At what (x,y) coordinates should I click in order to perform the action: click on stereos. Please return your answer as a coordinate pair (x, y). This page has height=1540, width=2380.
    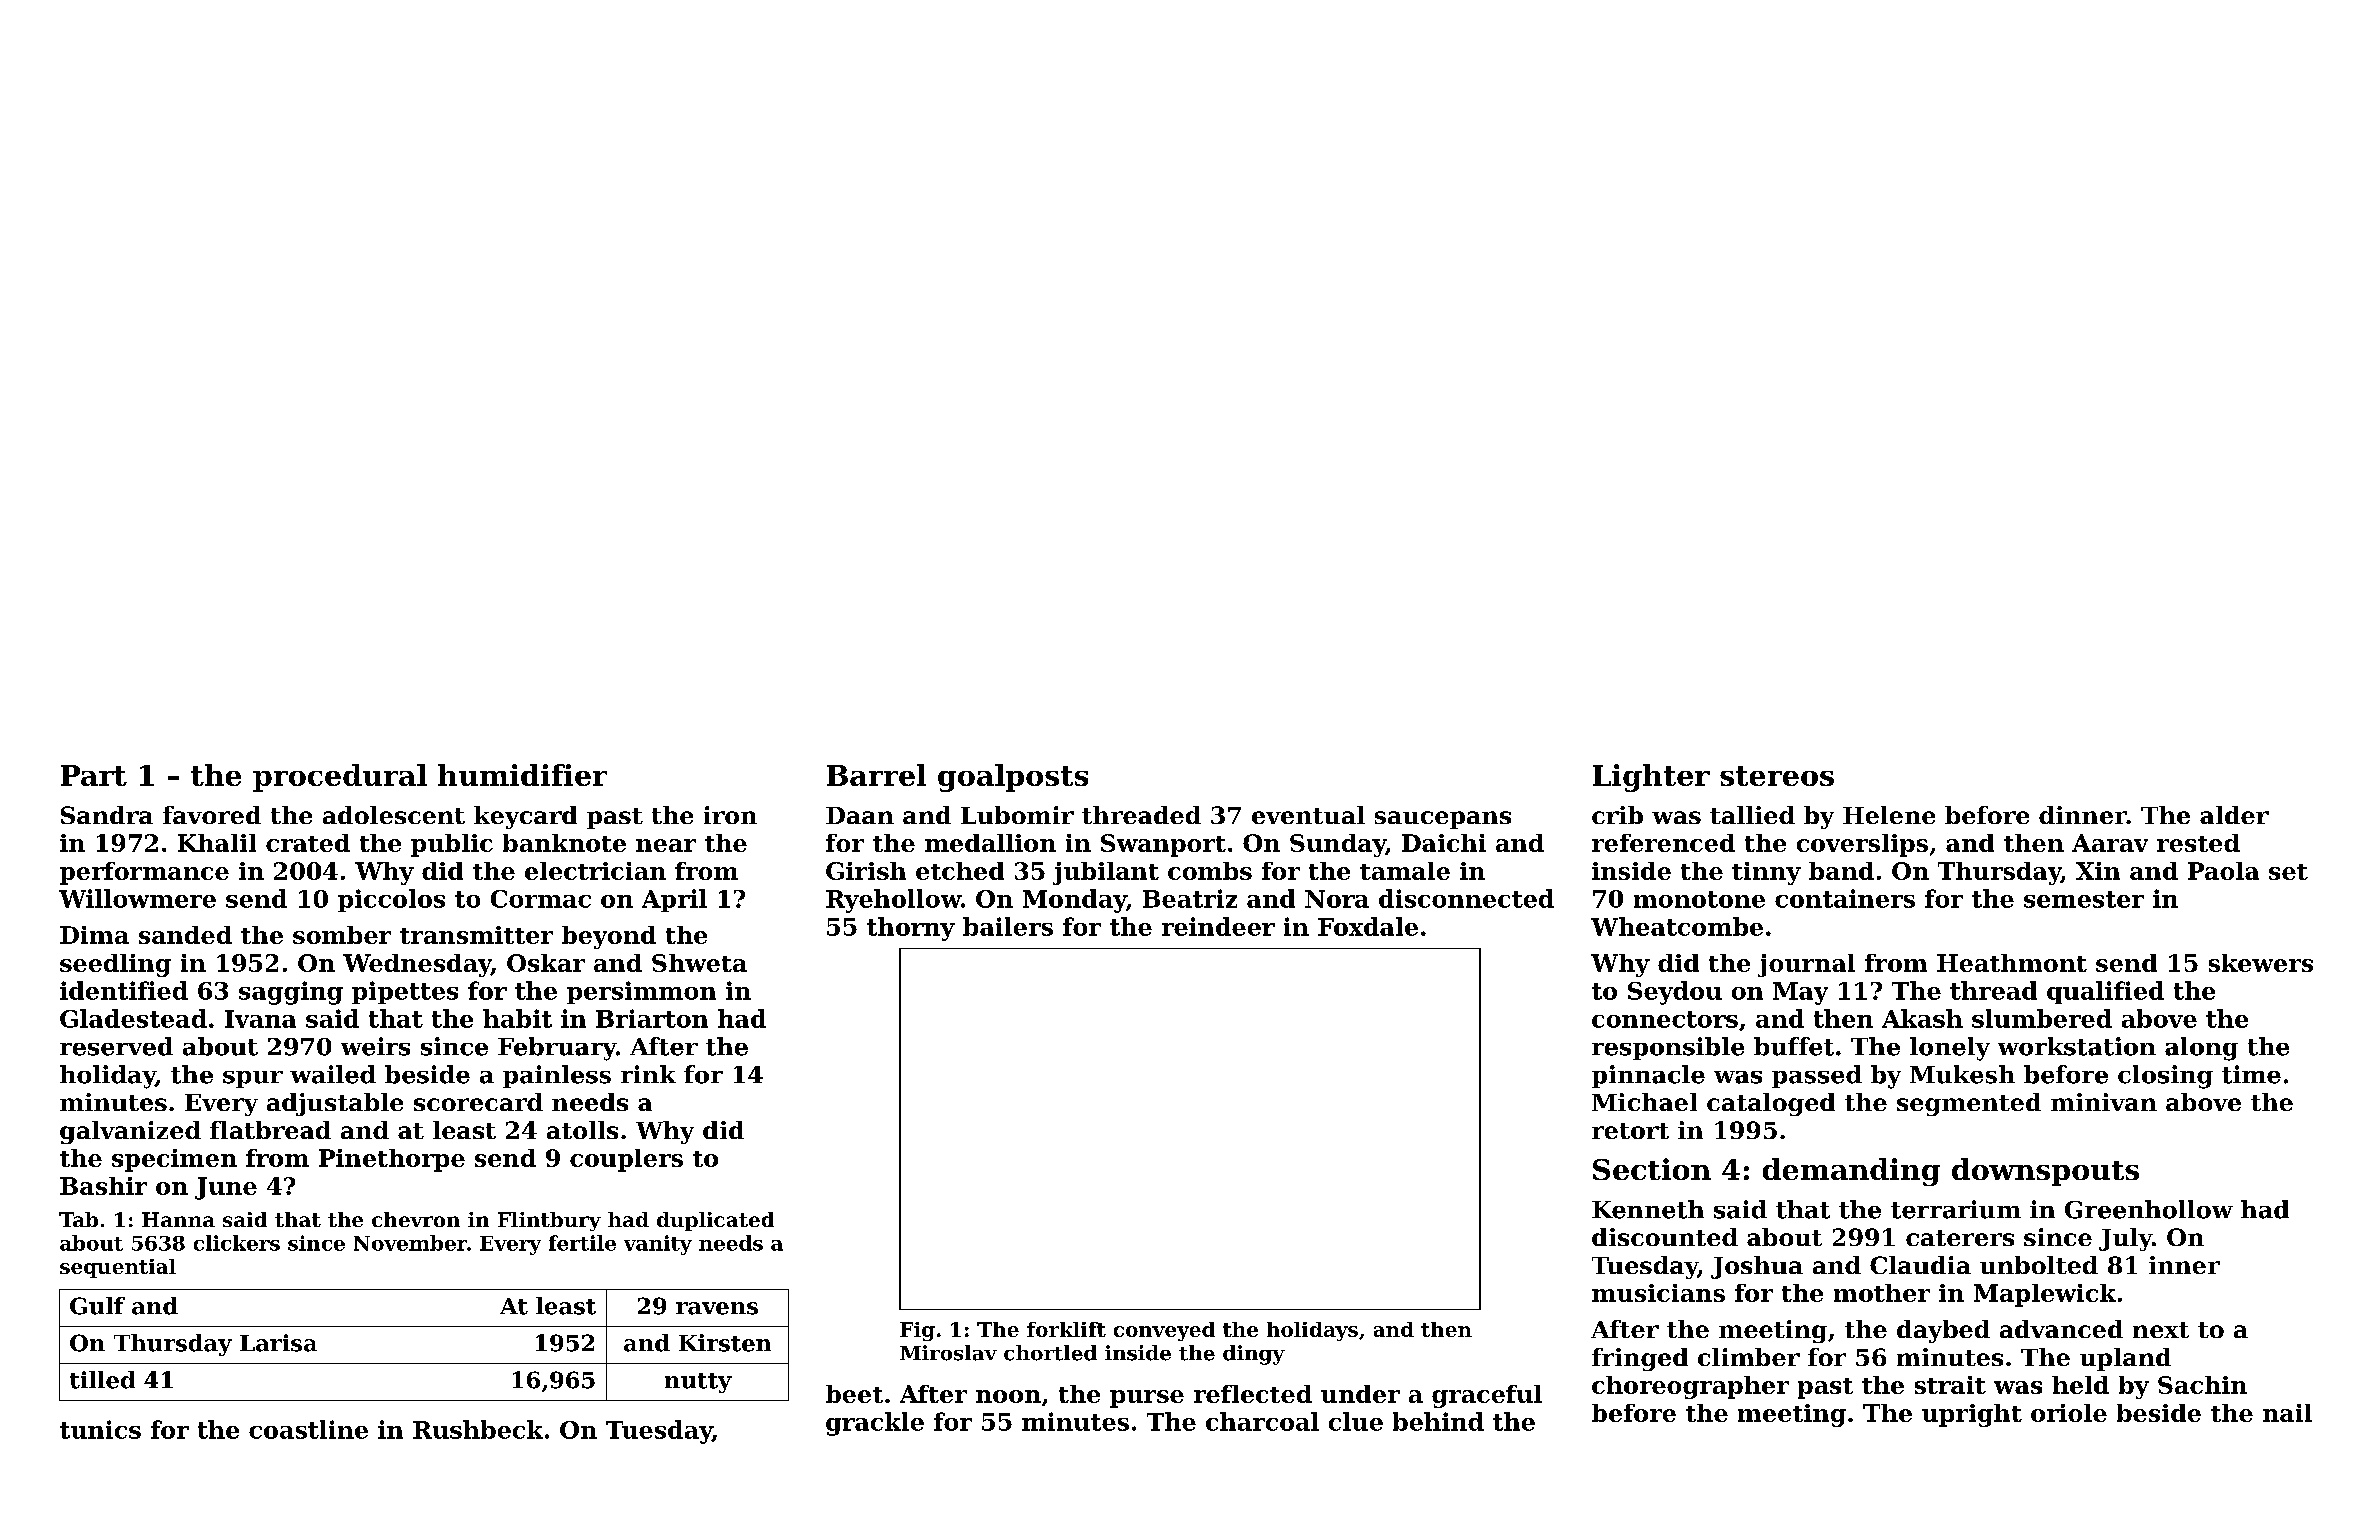
    Looking at the image, I should click on (1777, 776).
